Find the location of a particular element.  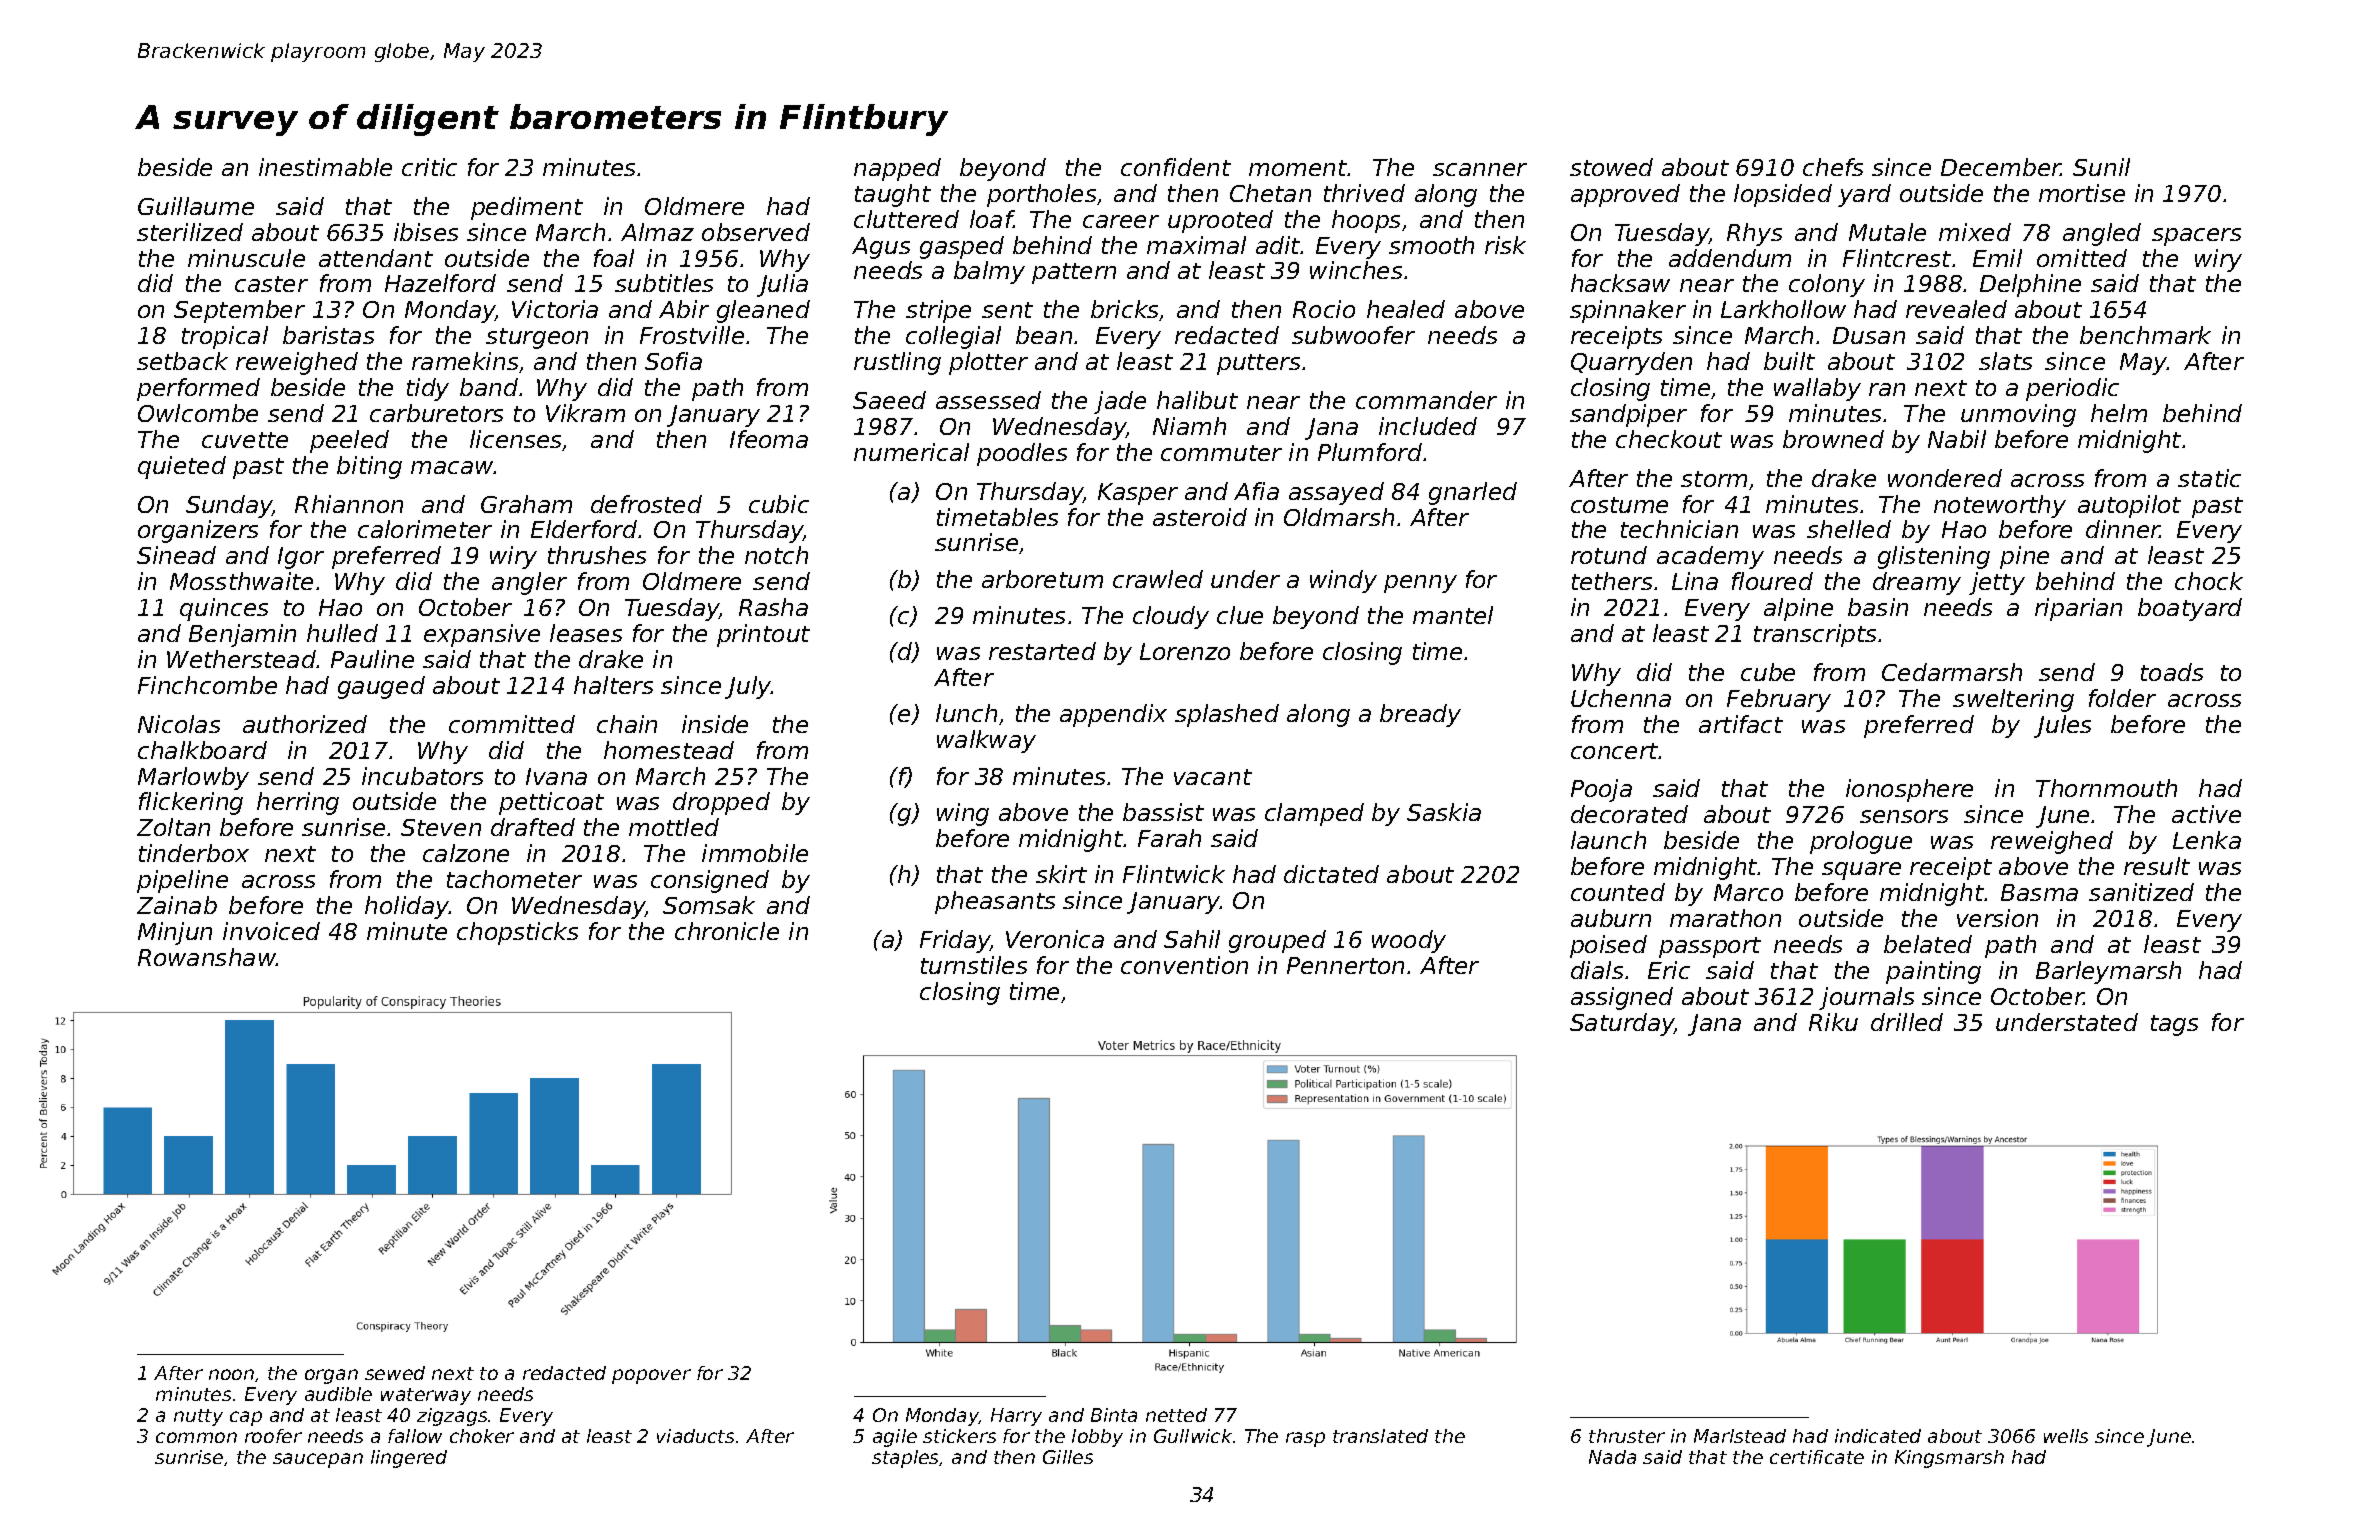

confident is located at coordinates (1176, 167).
